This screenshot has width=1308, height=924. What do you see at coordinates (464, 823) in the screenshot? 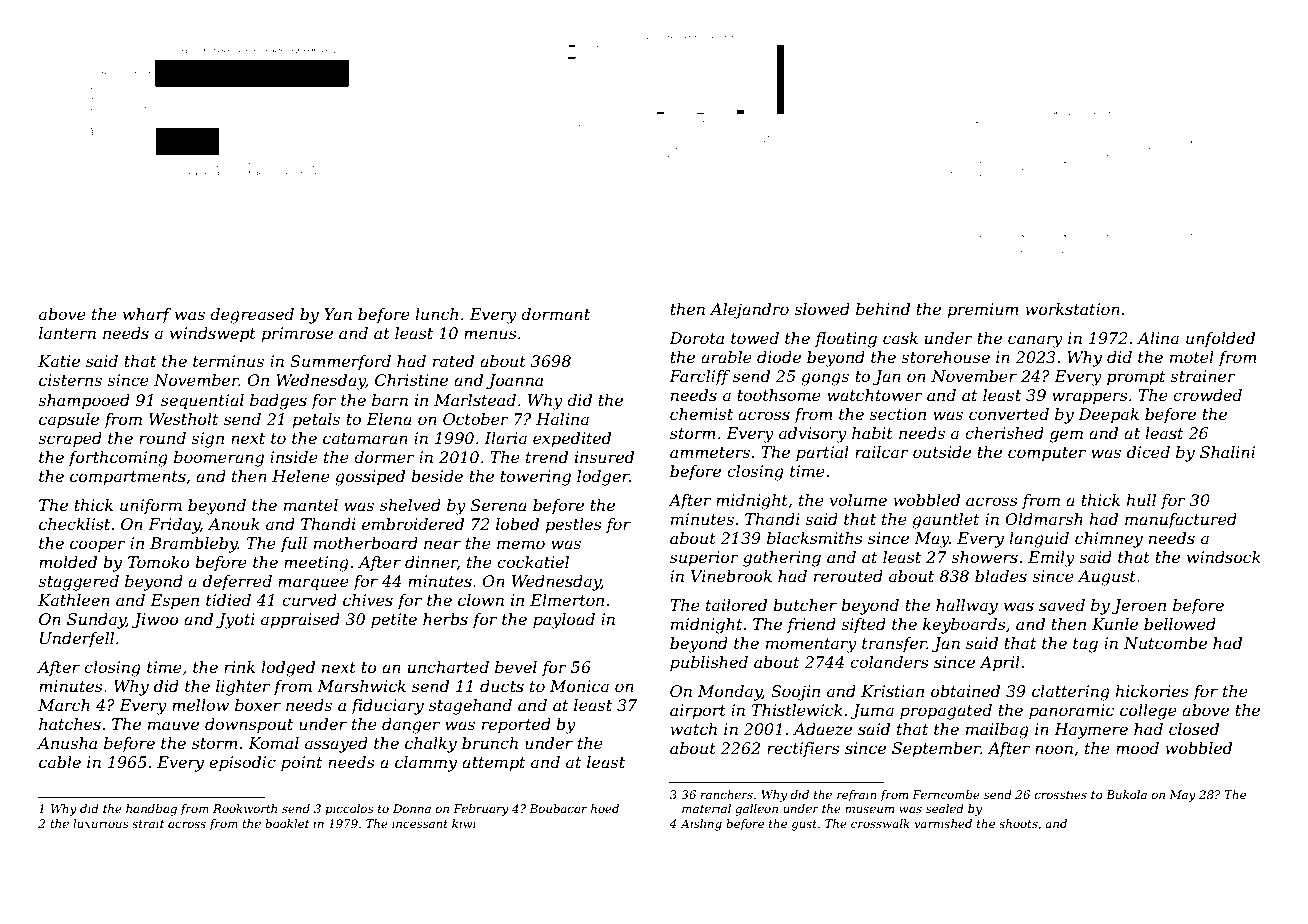
I see `kiwi` at bounding box center [464, 823].
